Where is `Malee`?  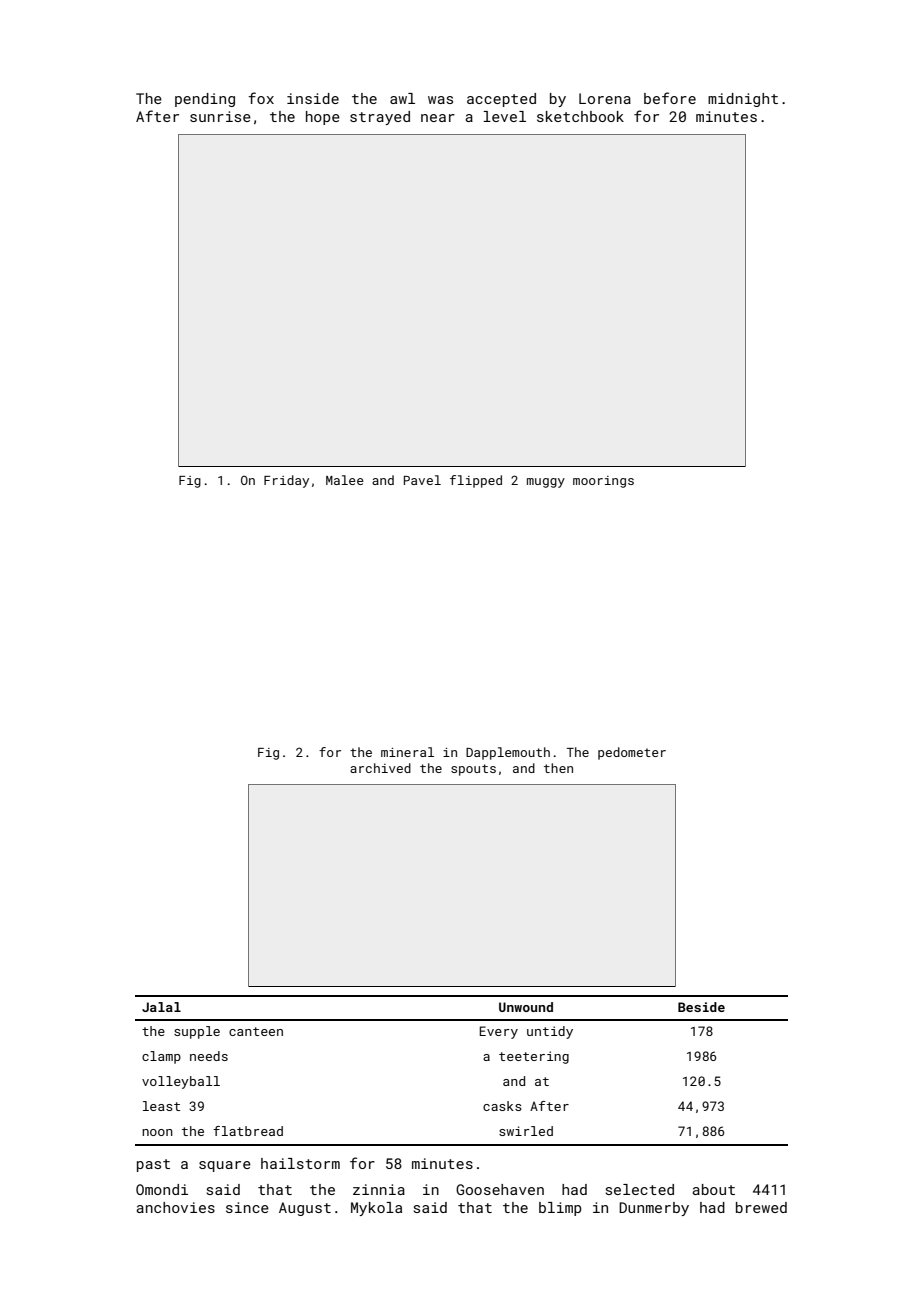
Malee is located at coordinates (345, 480).
